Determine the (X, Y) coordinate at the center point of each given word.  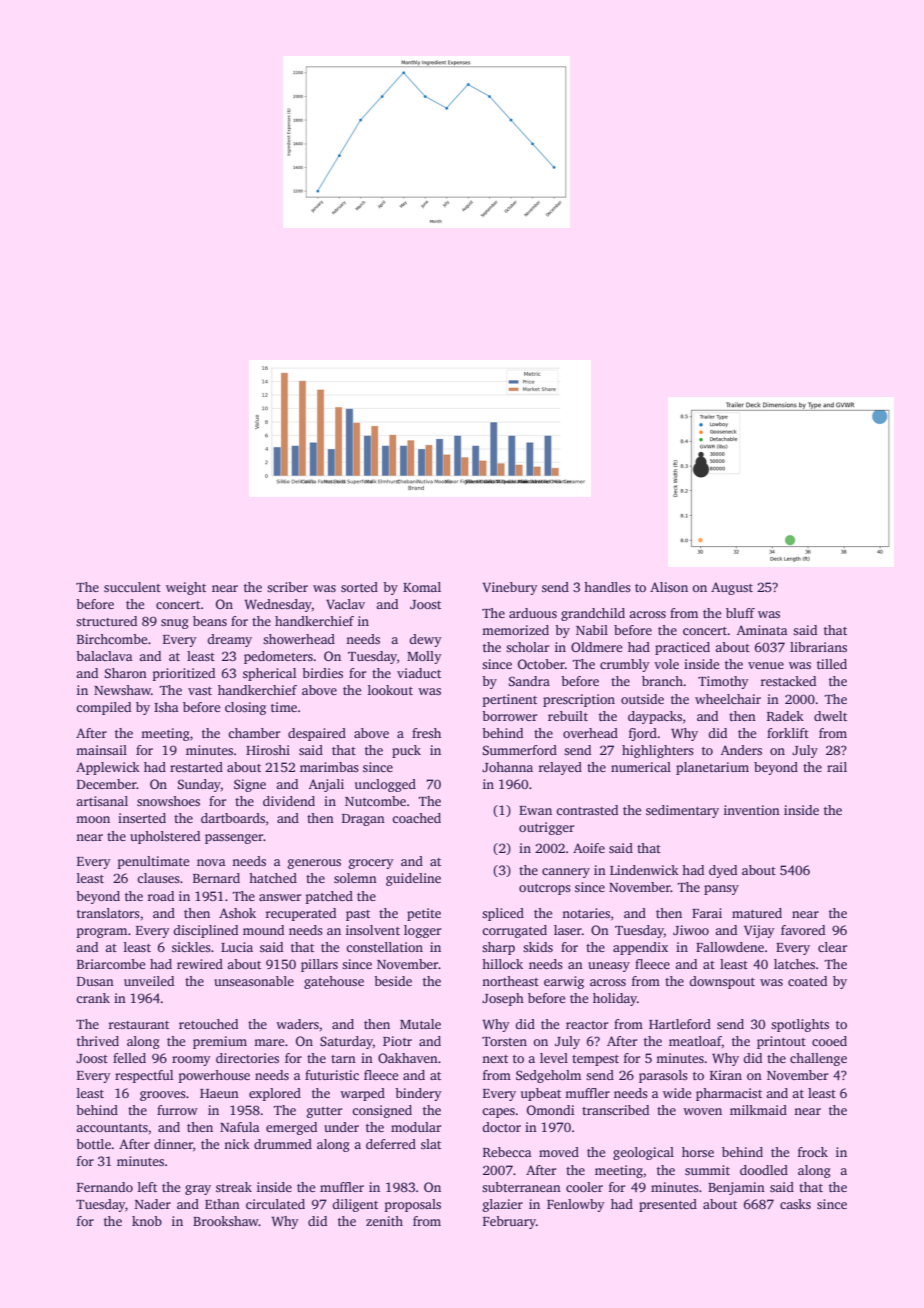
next (495, 1059)
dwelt (830, 716)
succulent (132, 587)
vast (200, 691)
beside (393, 981)
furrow (177, 1110)
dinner (173, 1144)
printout (781, 1042)
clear (832, 947)
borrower (509, 716)
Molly (424, 657)
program (102, 933)
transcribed (615, 1110)
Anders (741, 750)
